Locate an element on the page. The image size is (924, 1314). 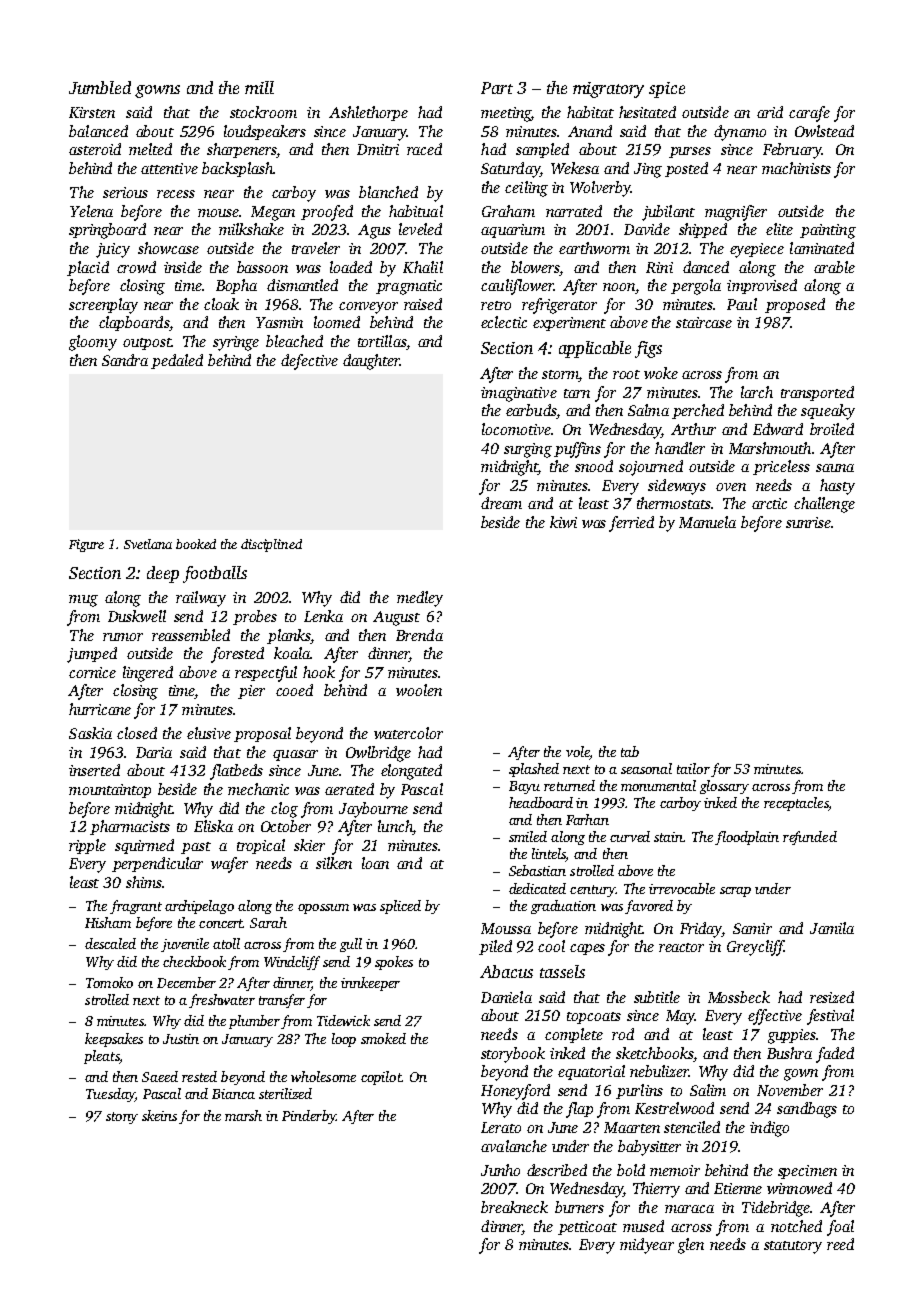
breakneck is located at coordinates (514, 1207).
